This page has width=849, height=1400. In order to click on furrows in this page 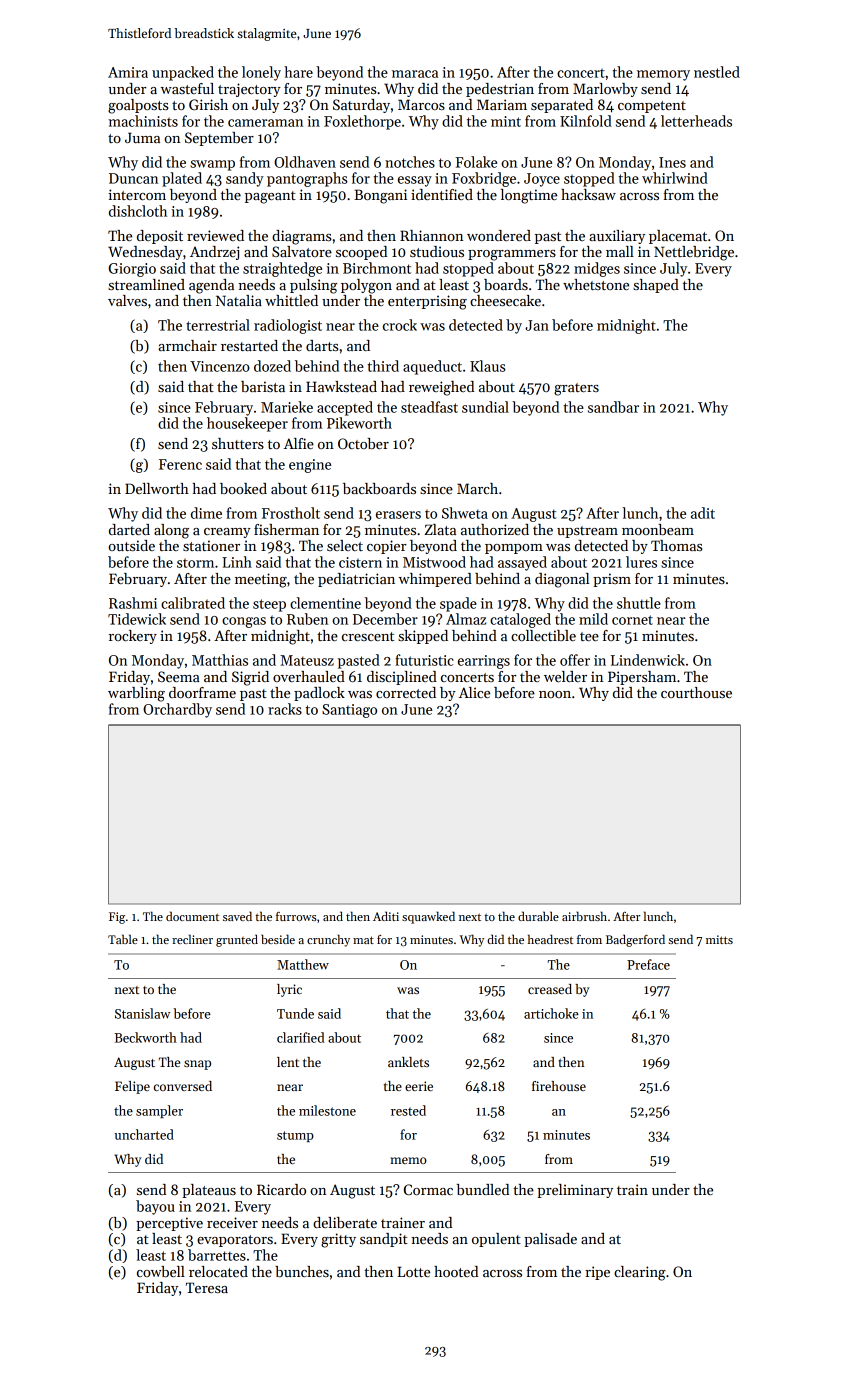, I will do `click(296, 916)`.
